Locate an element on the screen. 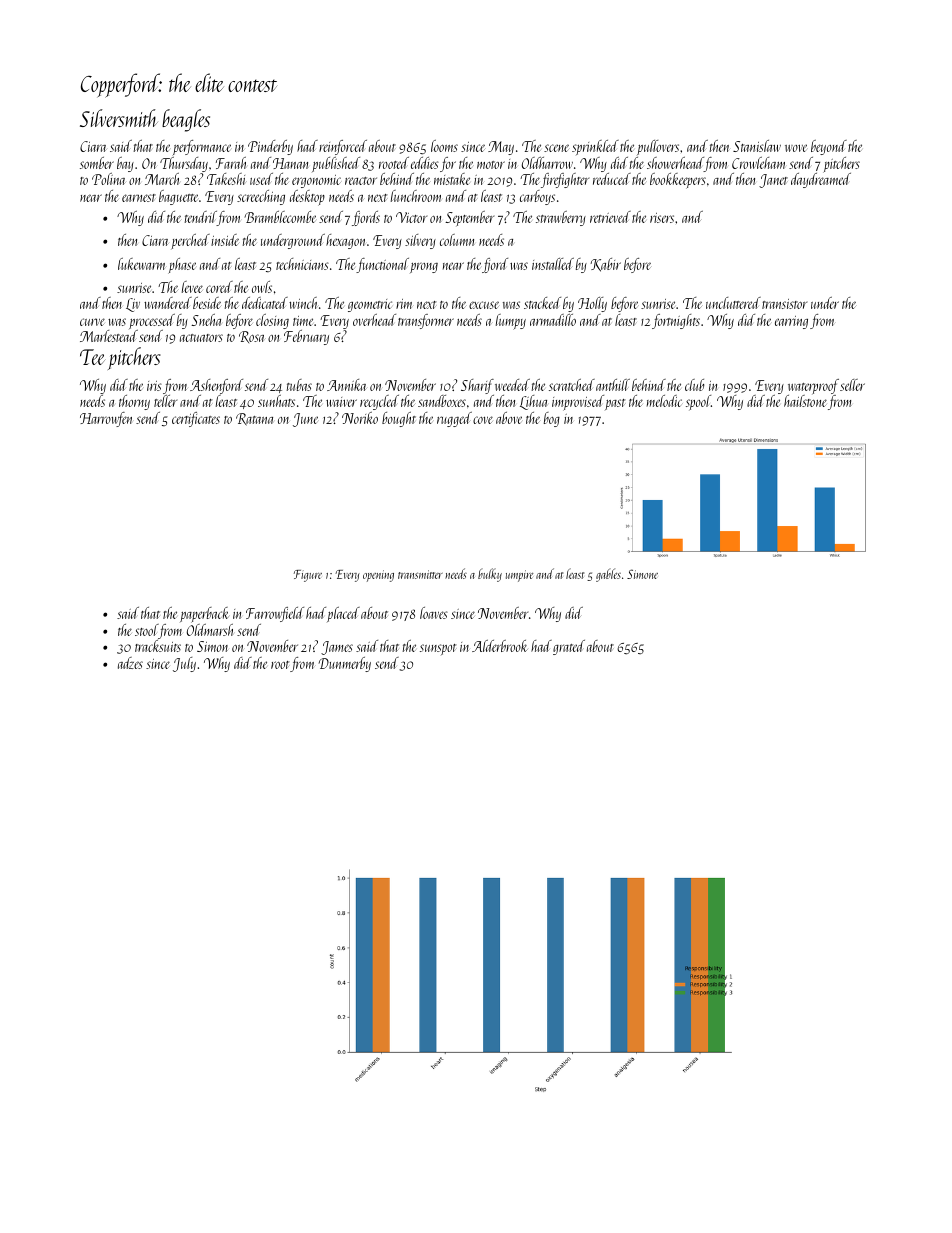 The width and height of the screenshot is (952, 1233). sunspot is located at coordinates (438, 649).
